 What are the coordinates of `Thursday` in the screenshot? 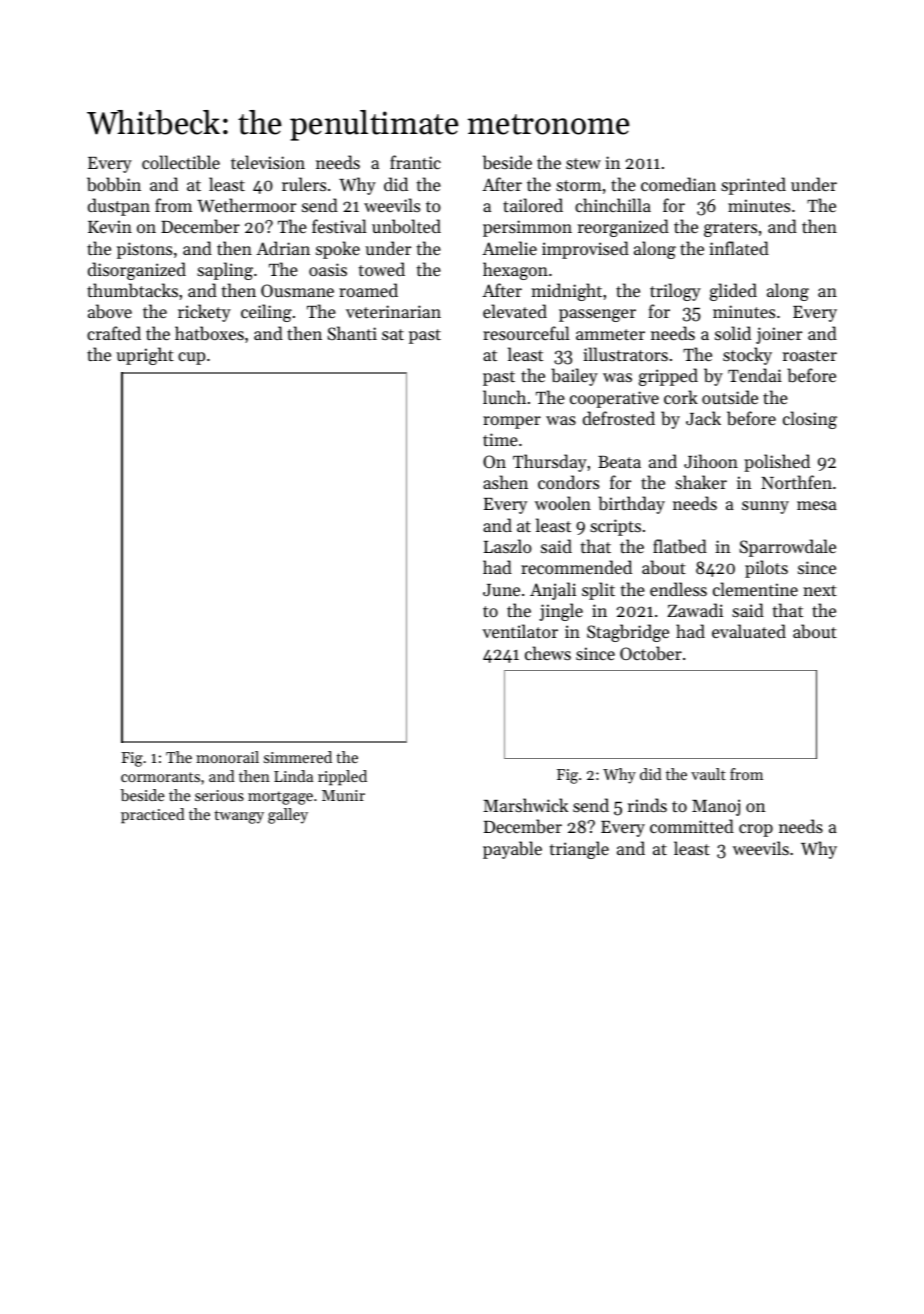 It's located at (550, 463).
